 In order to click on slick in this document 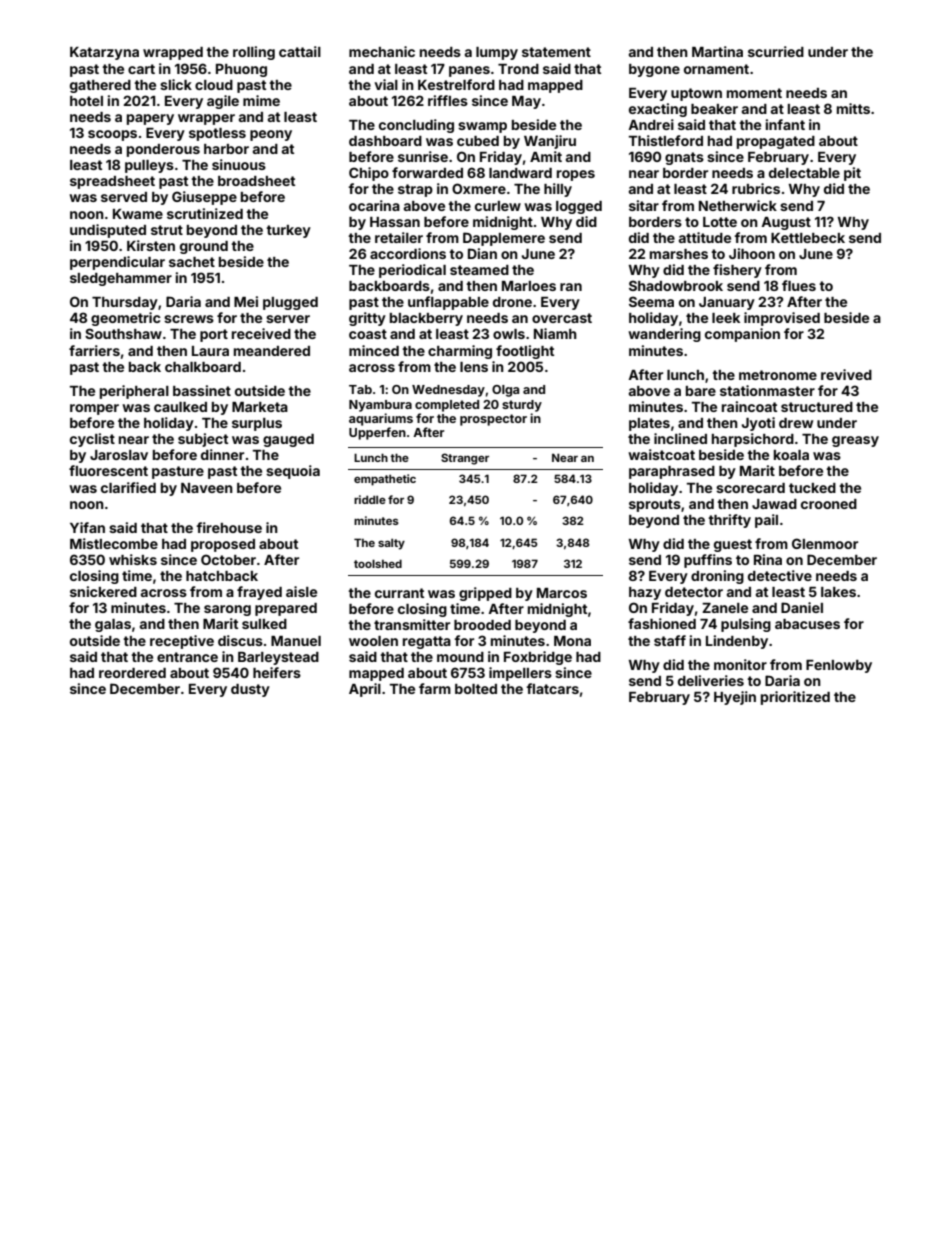, I will do `click(176, 84)`.
